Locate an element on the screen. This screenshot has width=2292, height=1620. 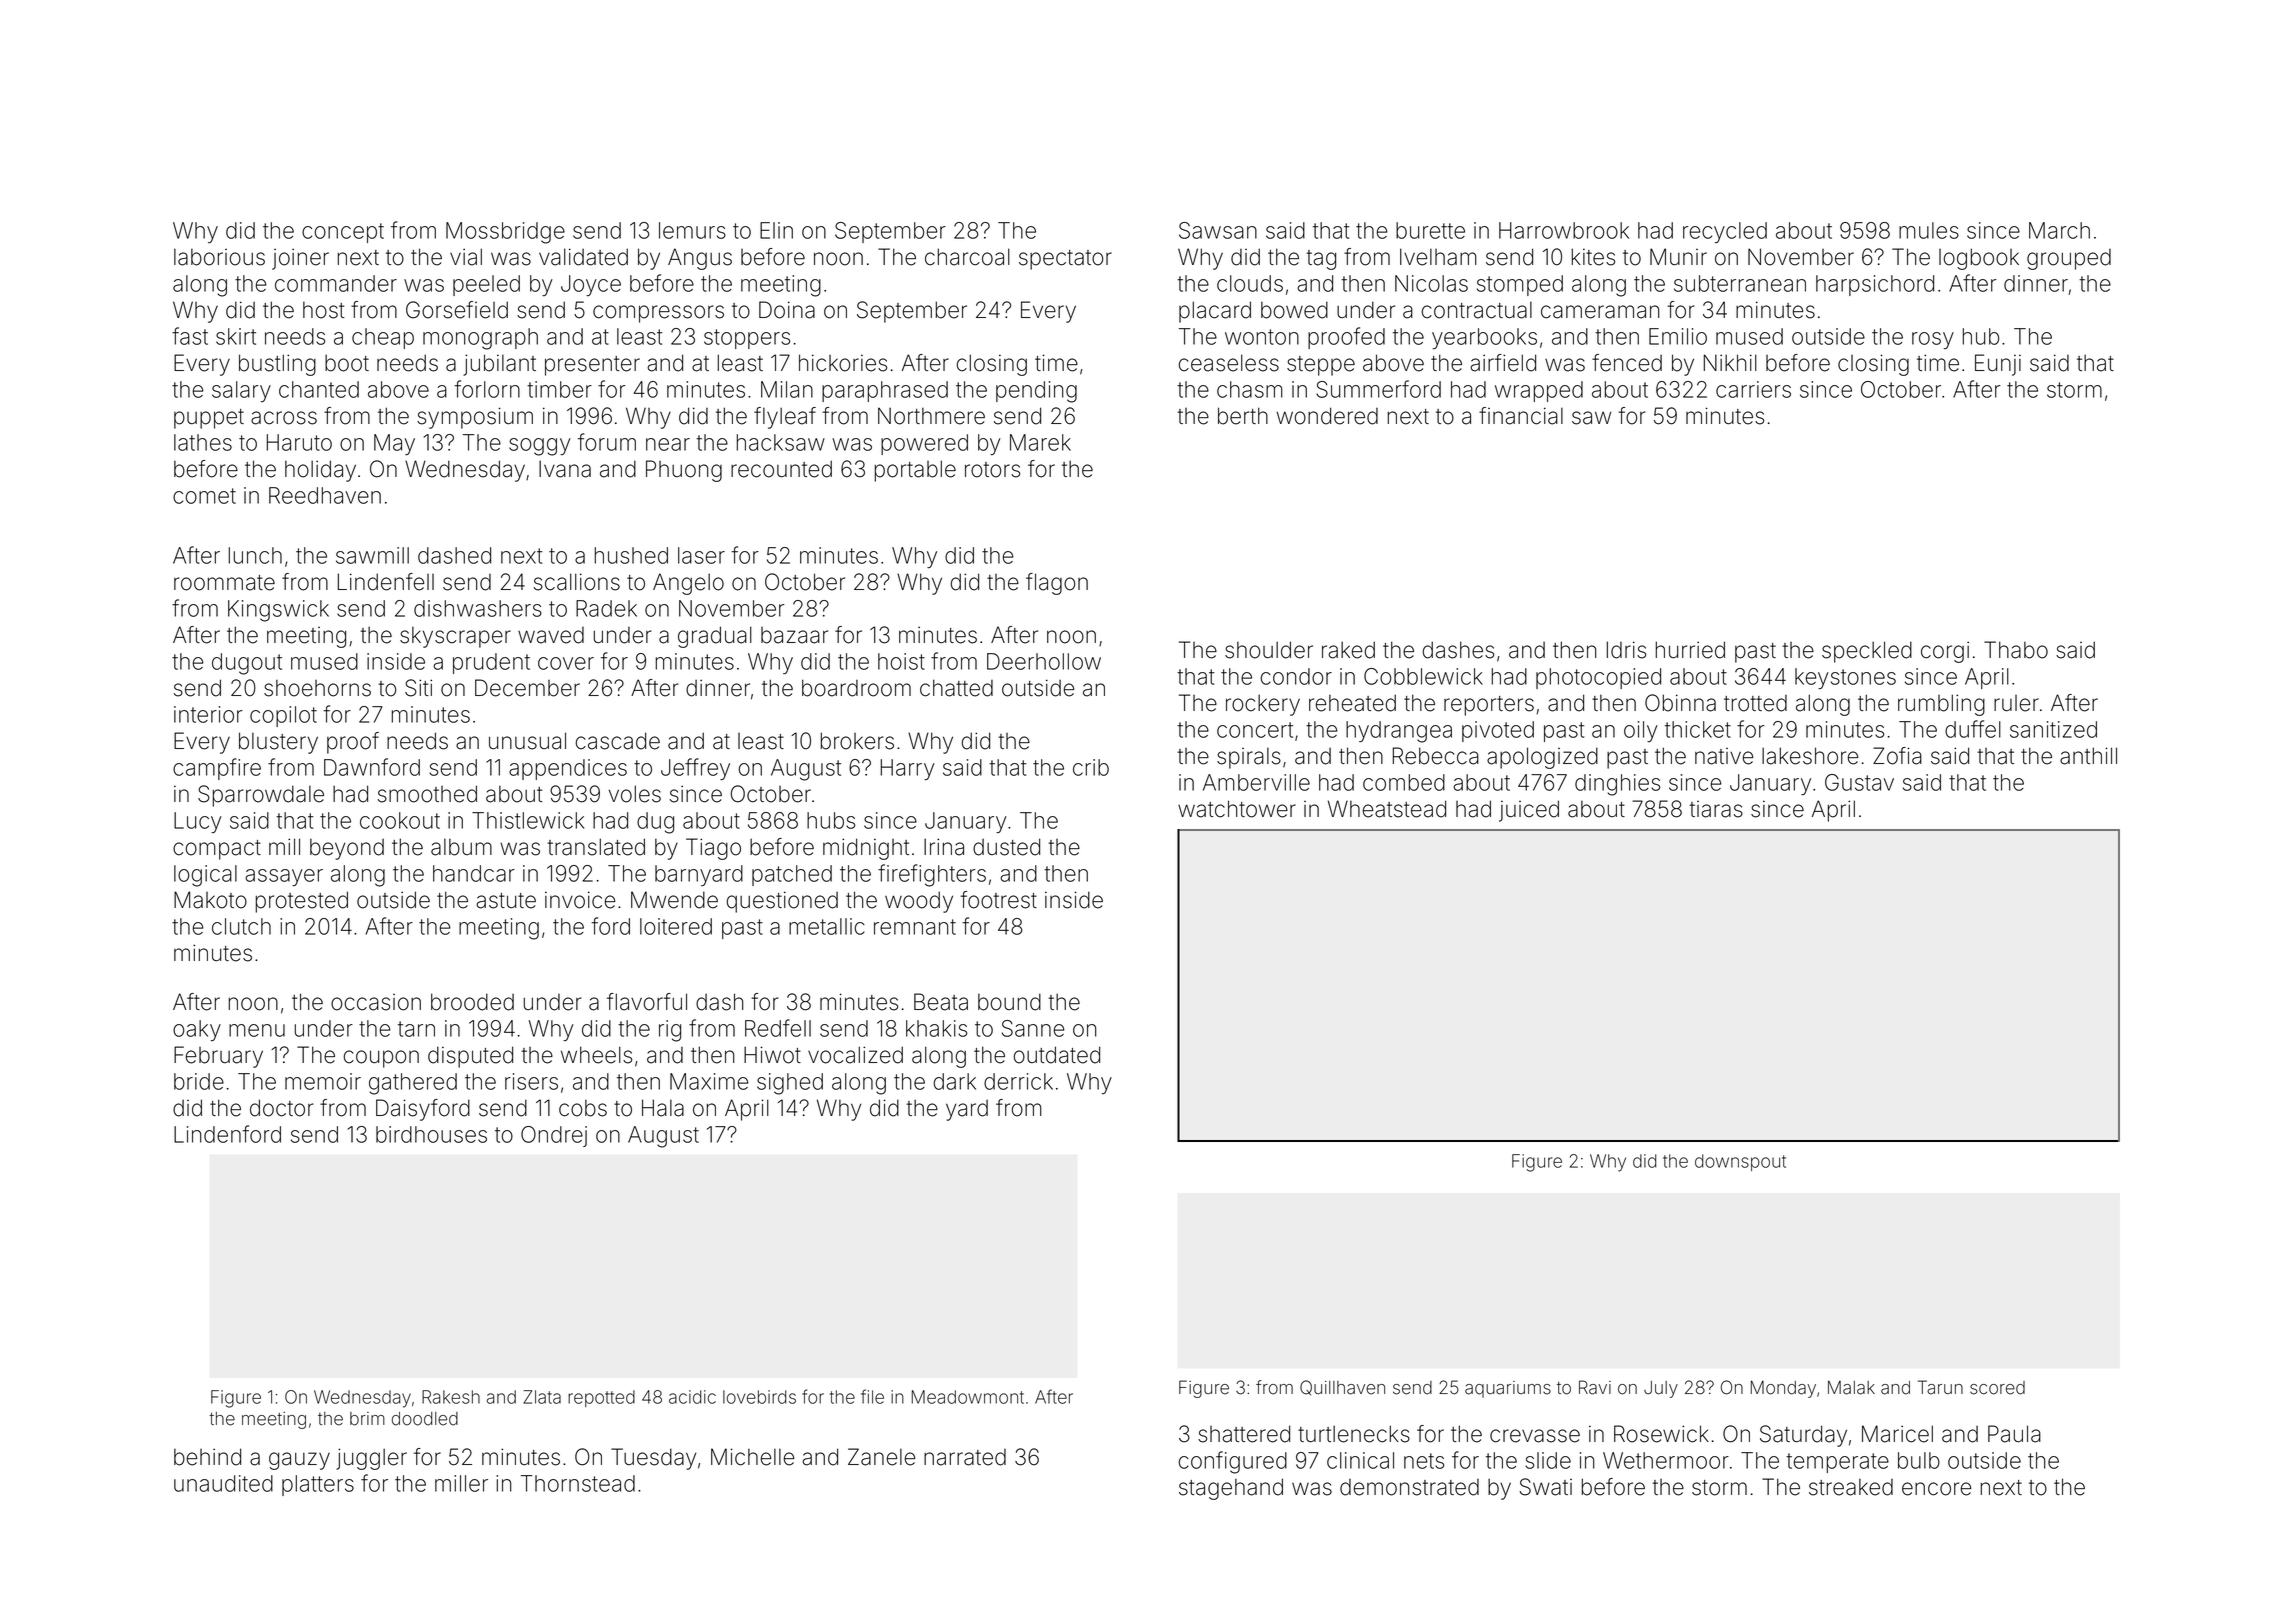
boardroom is located at coordinates (856, 688).
